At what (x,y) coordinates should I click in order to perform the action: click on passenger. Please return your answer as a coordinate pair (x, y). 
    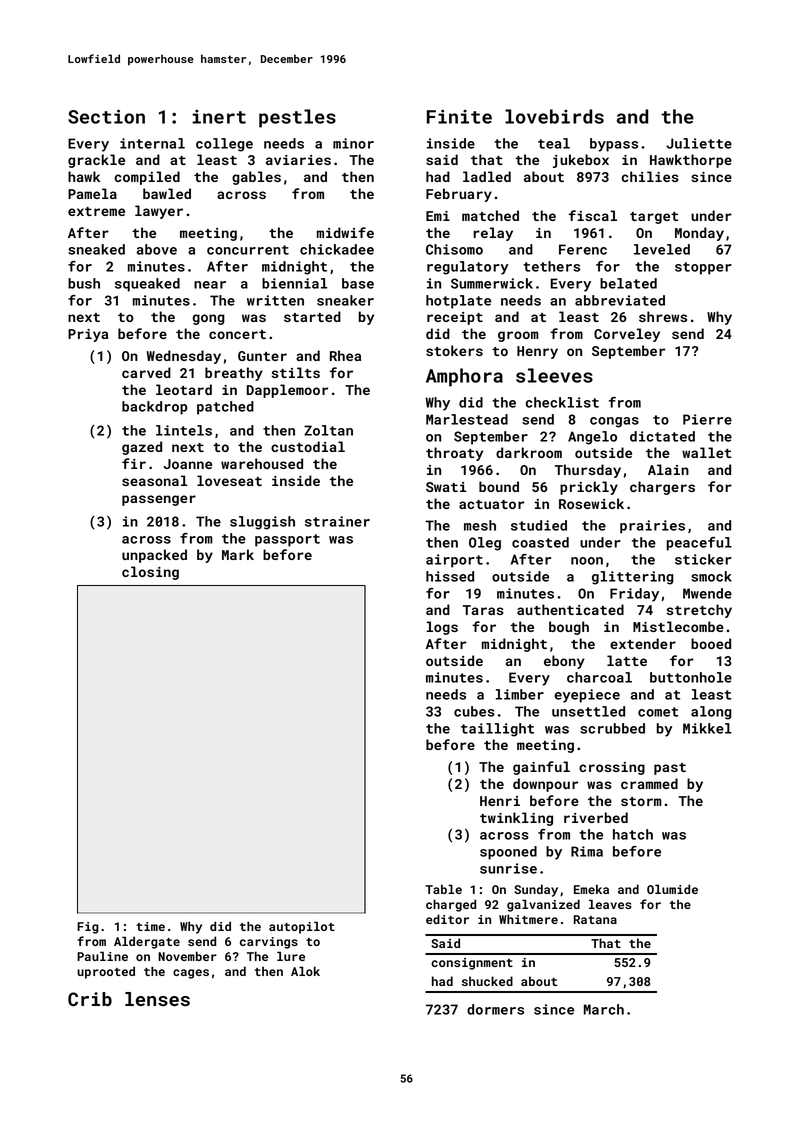
    Looking at the image, I should click on (159, 500).
